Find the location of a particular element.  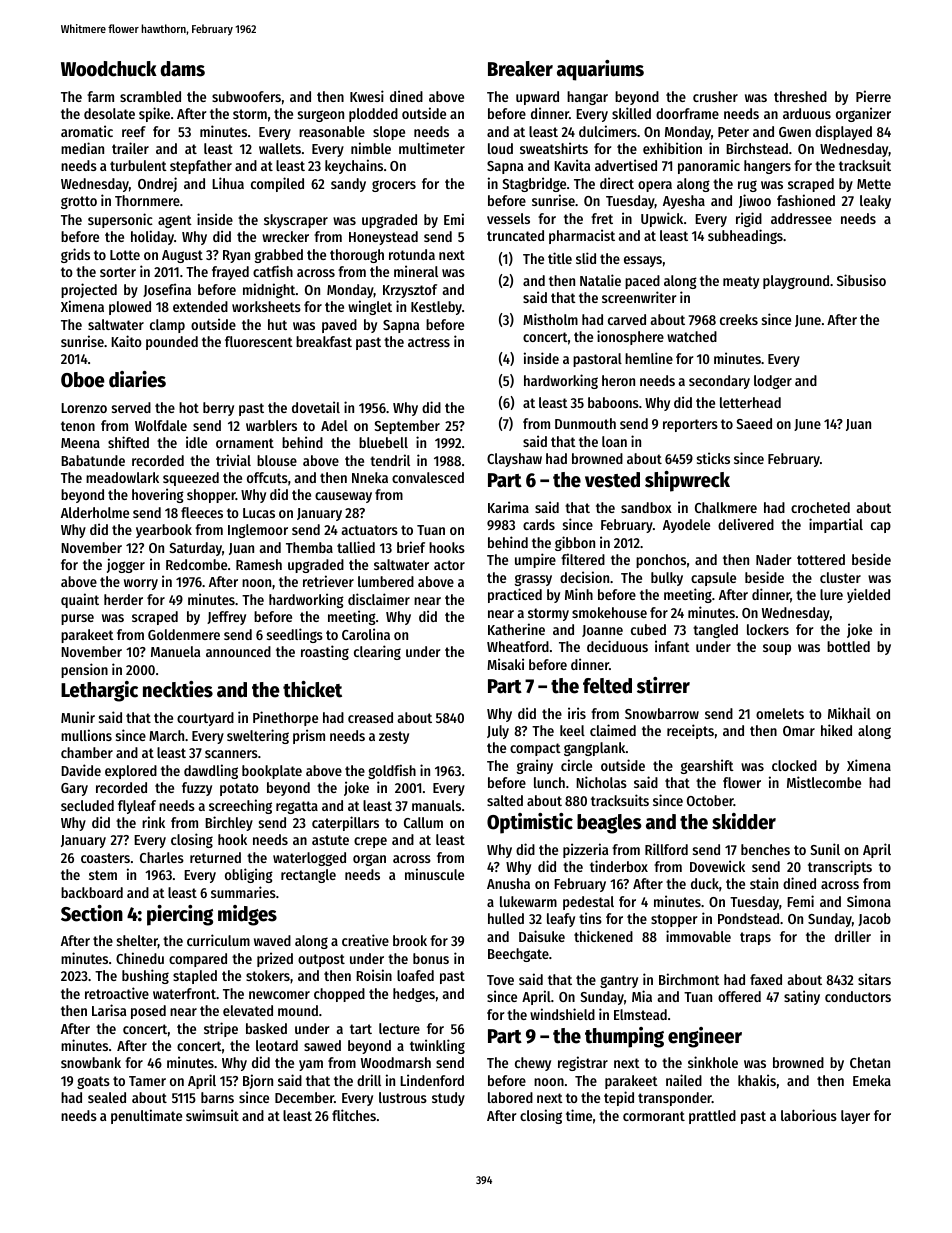

penultimate is located at coordinates (146, 1116).
